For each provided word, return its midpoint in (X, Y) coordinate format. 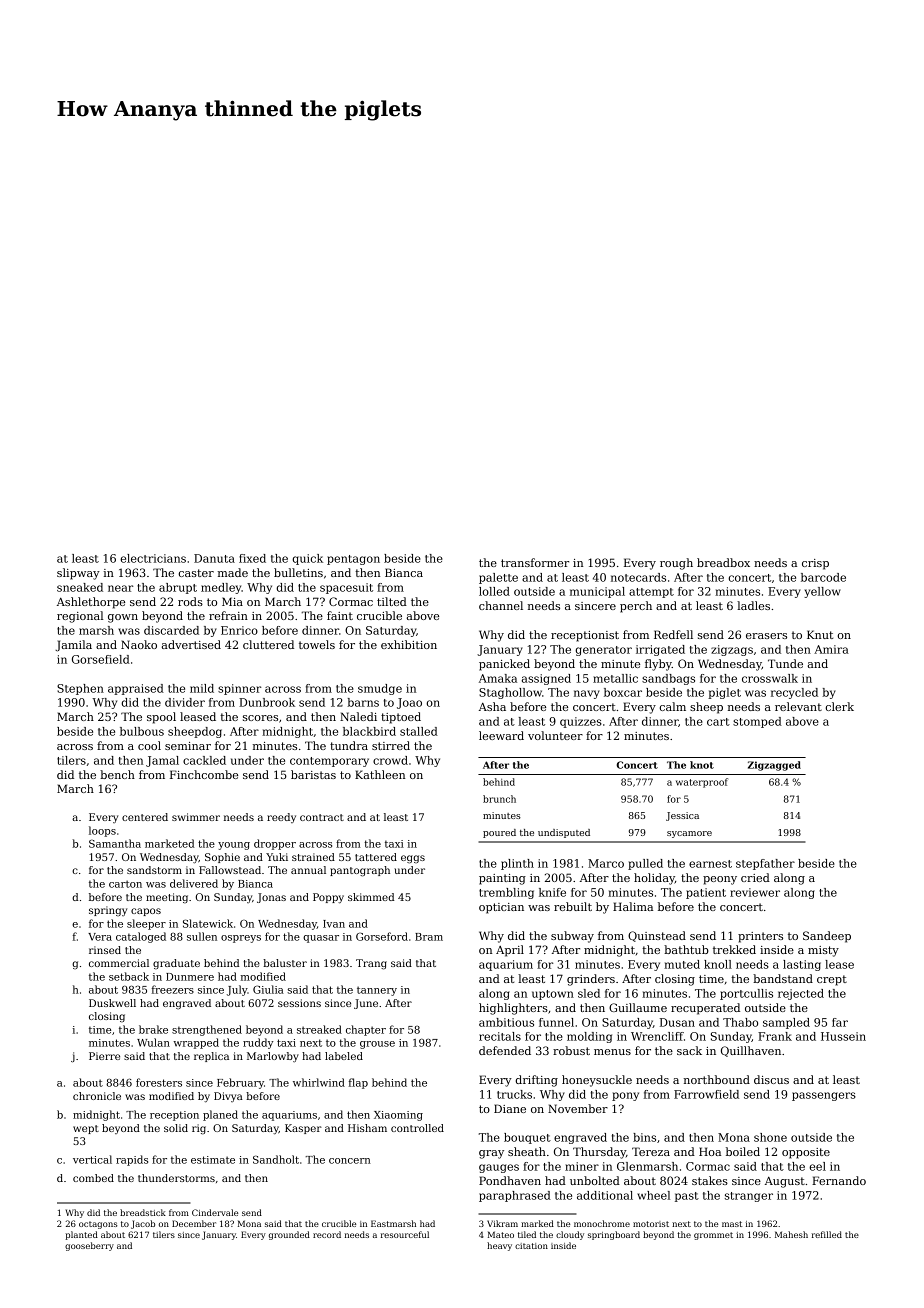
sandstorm (154, 870)
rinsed (105, 950)
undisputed (564, 833)
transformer (535, 562)
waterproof (702, 783)
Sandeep (827, 937)
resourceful (405, 1234)
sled (589, 993)
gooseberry (89, 1246)
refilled (827, 1234)
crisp (815, 564)
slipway (78, 574)
